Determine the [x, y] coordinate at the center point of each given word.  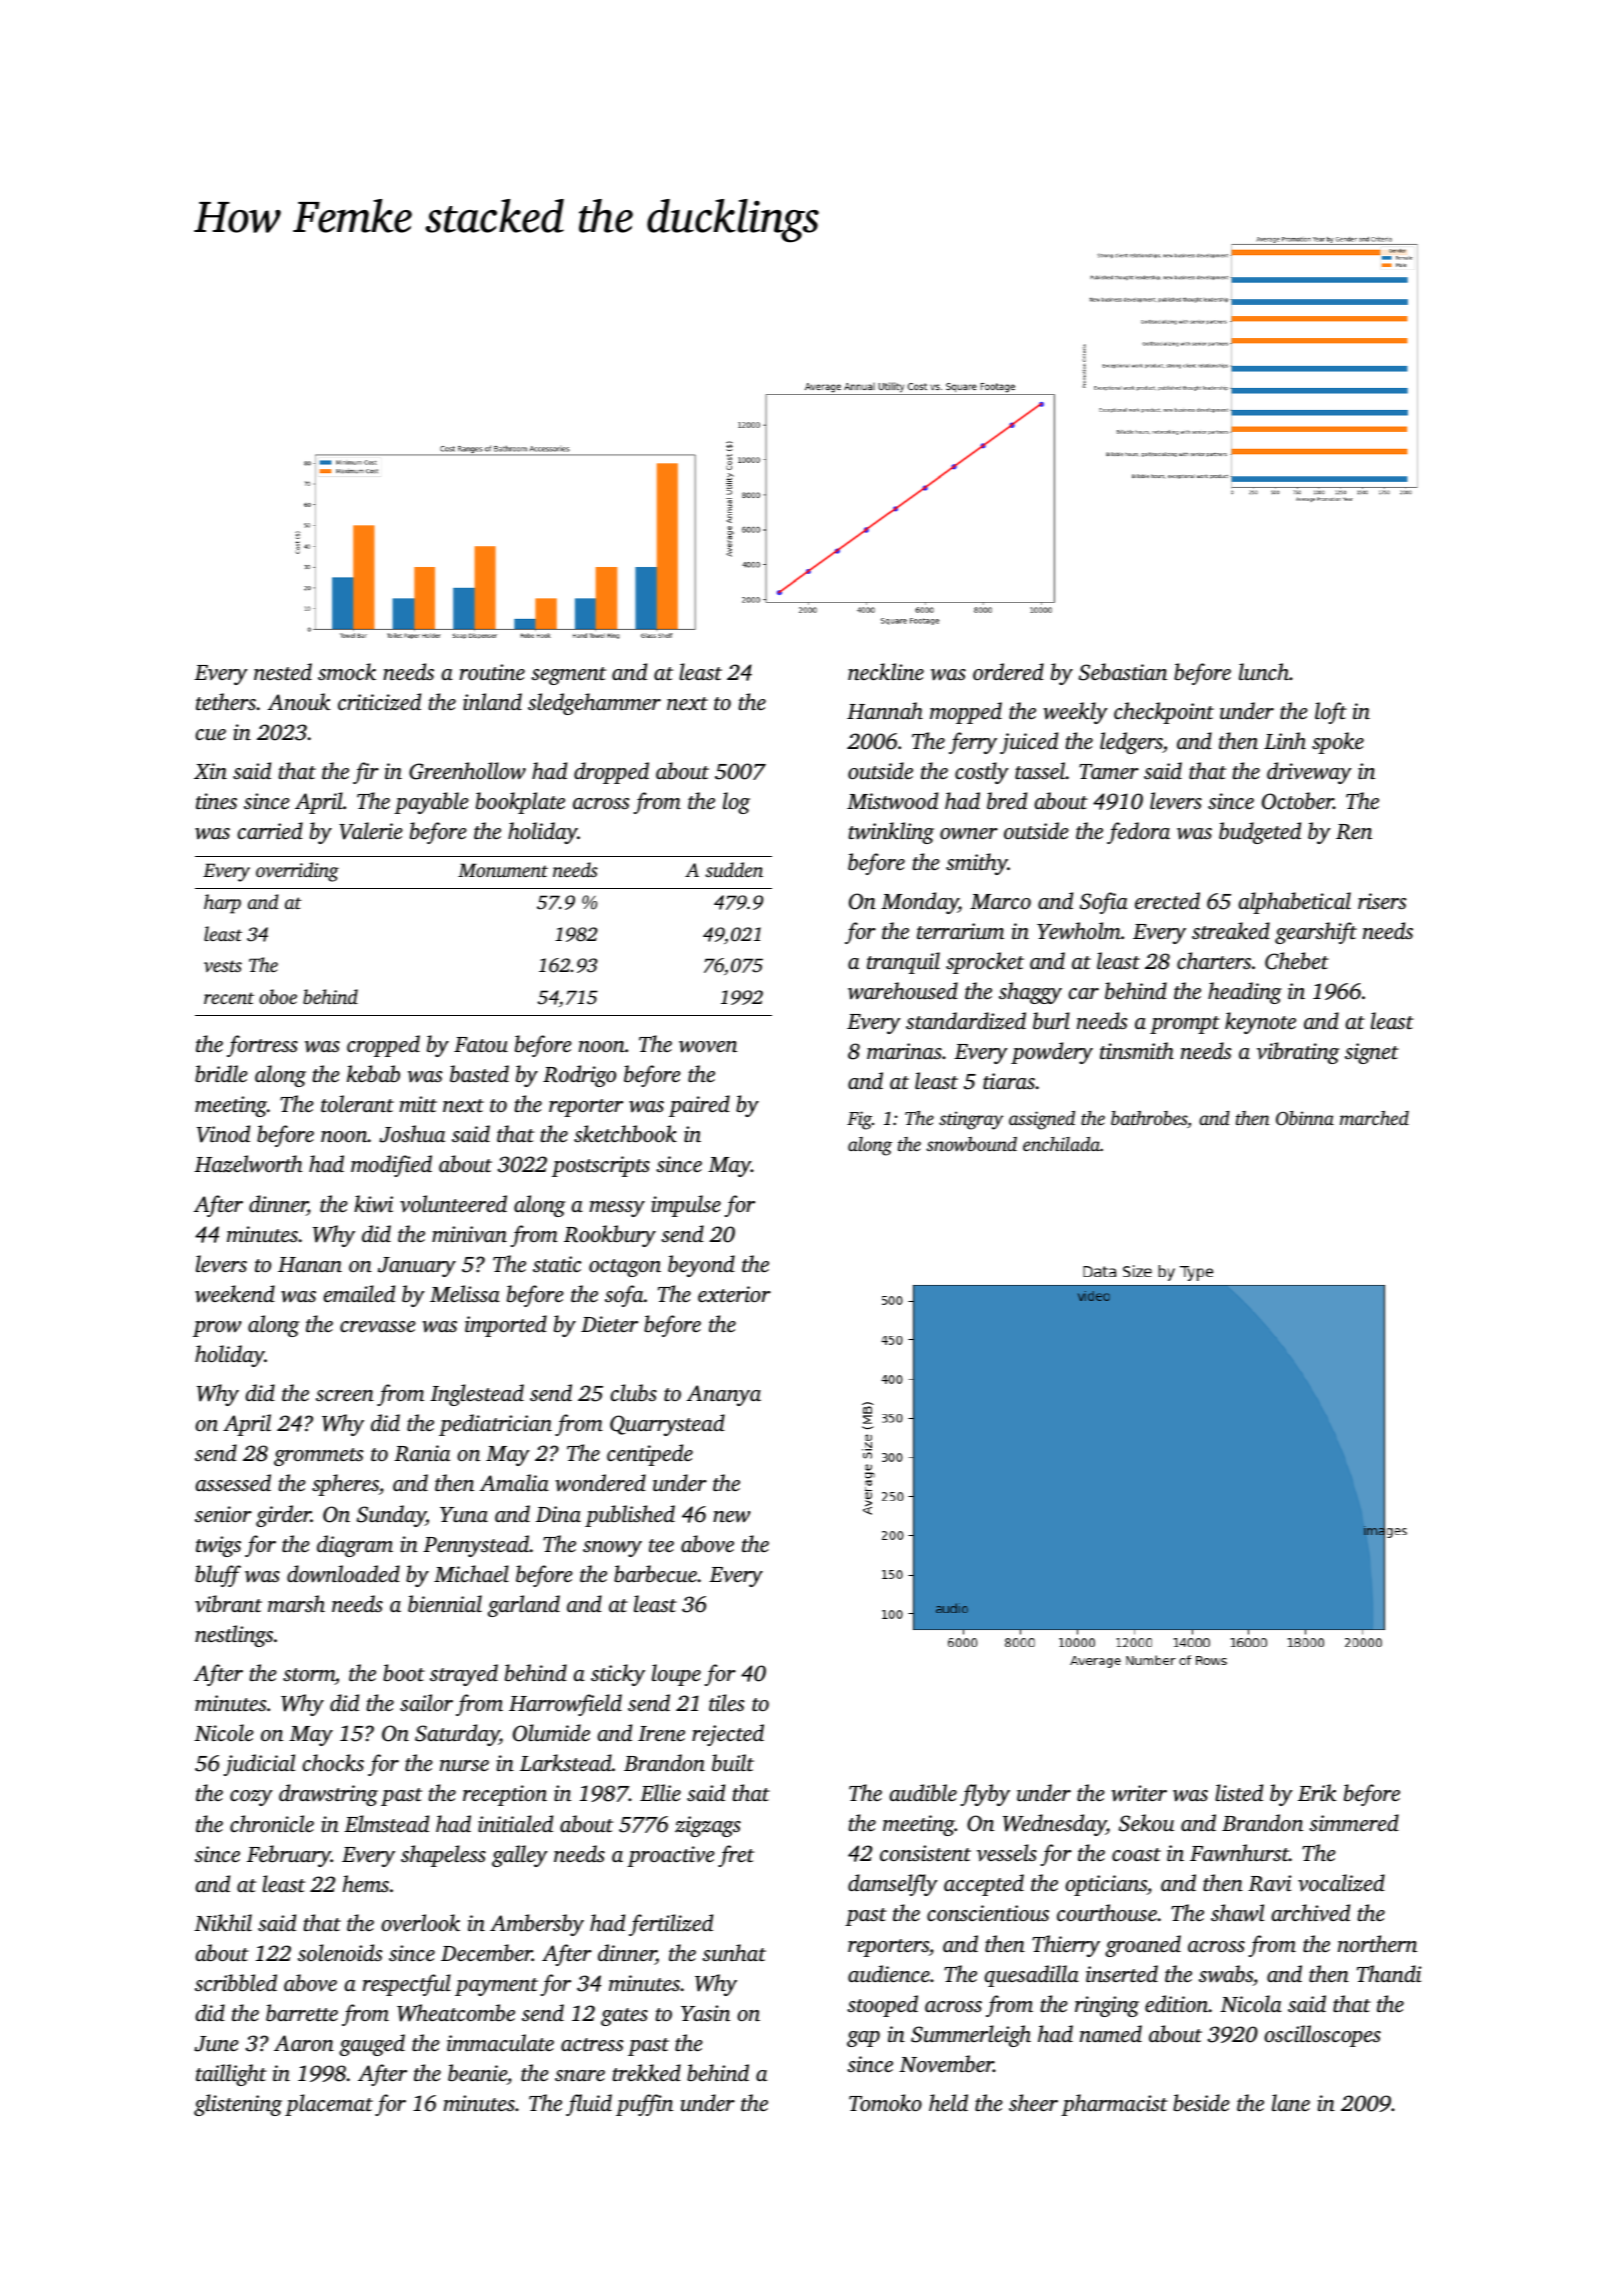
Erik [1317, 1792]
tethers [226, 701]
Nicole [224, 1732]
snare [580, 2075]
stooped [882, 2006]
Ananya [724, 1395]
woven [708, 1047]
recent [229, 998]
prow [217, 1329]
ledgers [1131, 743]
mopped [966, 713]
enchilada [1061, 1144]
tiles [727, 1702]
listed [1239, 1792]
